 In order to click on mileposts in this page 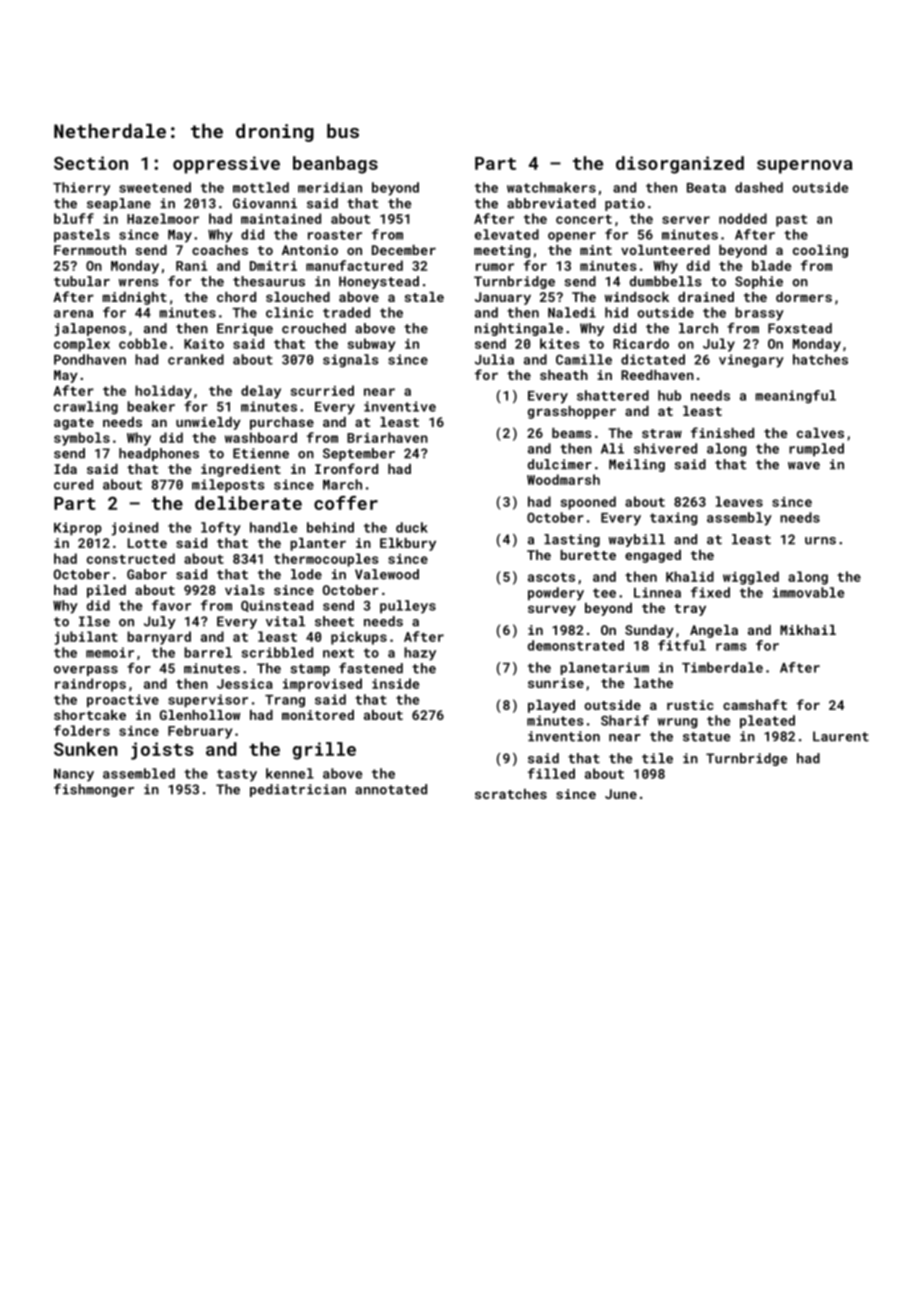, I will do `click(228, 486)`.
